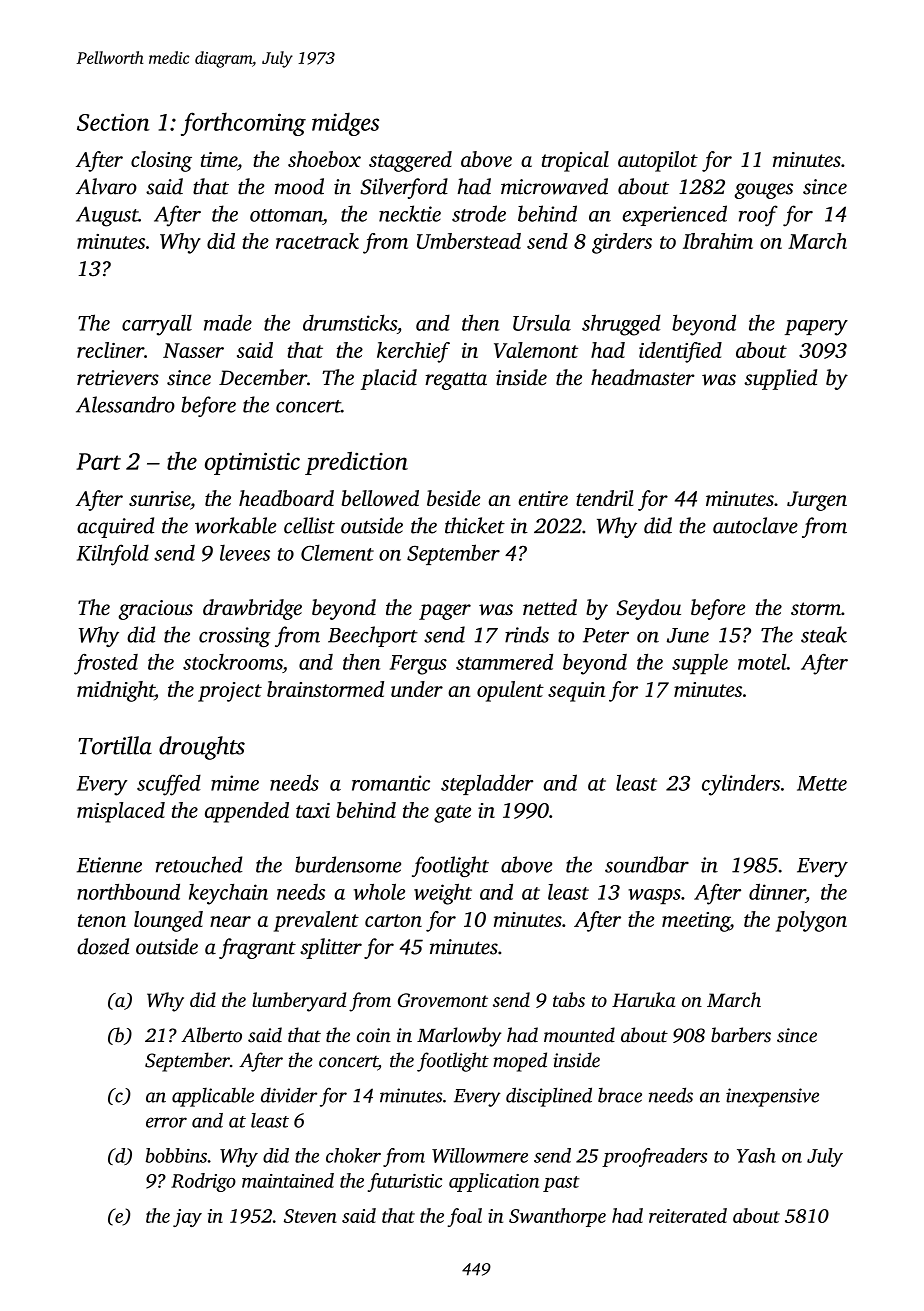  What do you see at coordinates (504, 662) in the image?
I see `stammered` at bounding box center [504, 662].
